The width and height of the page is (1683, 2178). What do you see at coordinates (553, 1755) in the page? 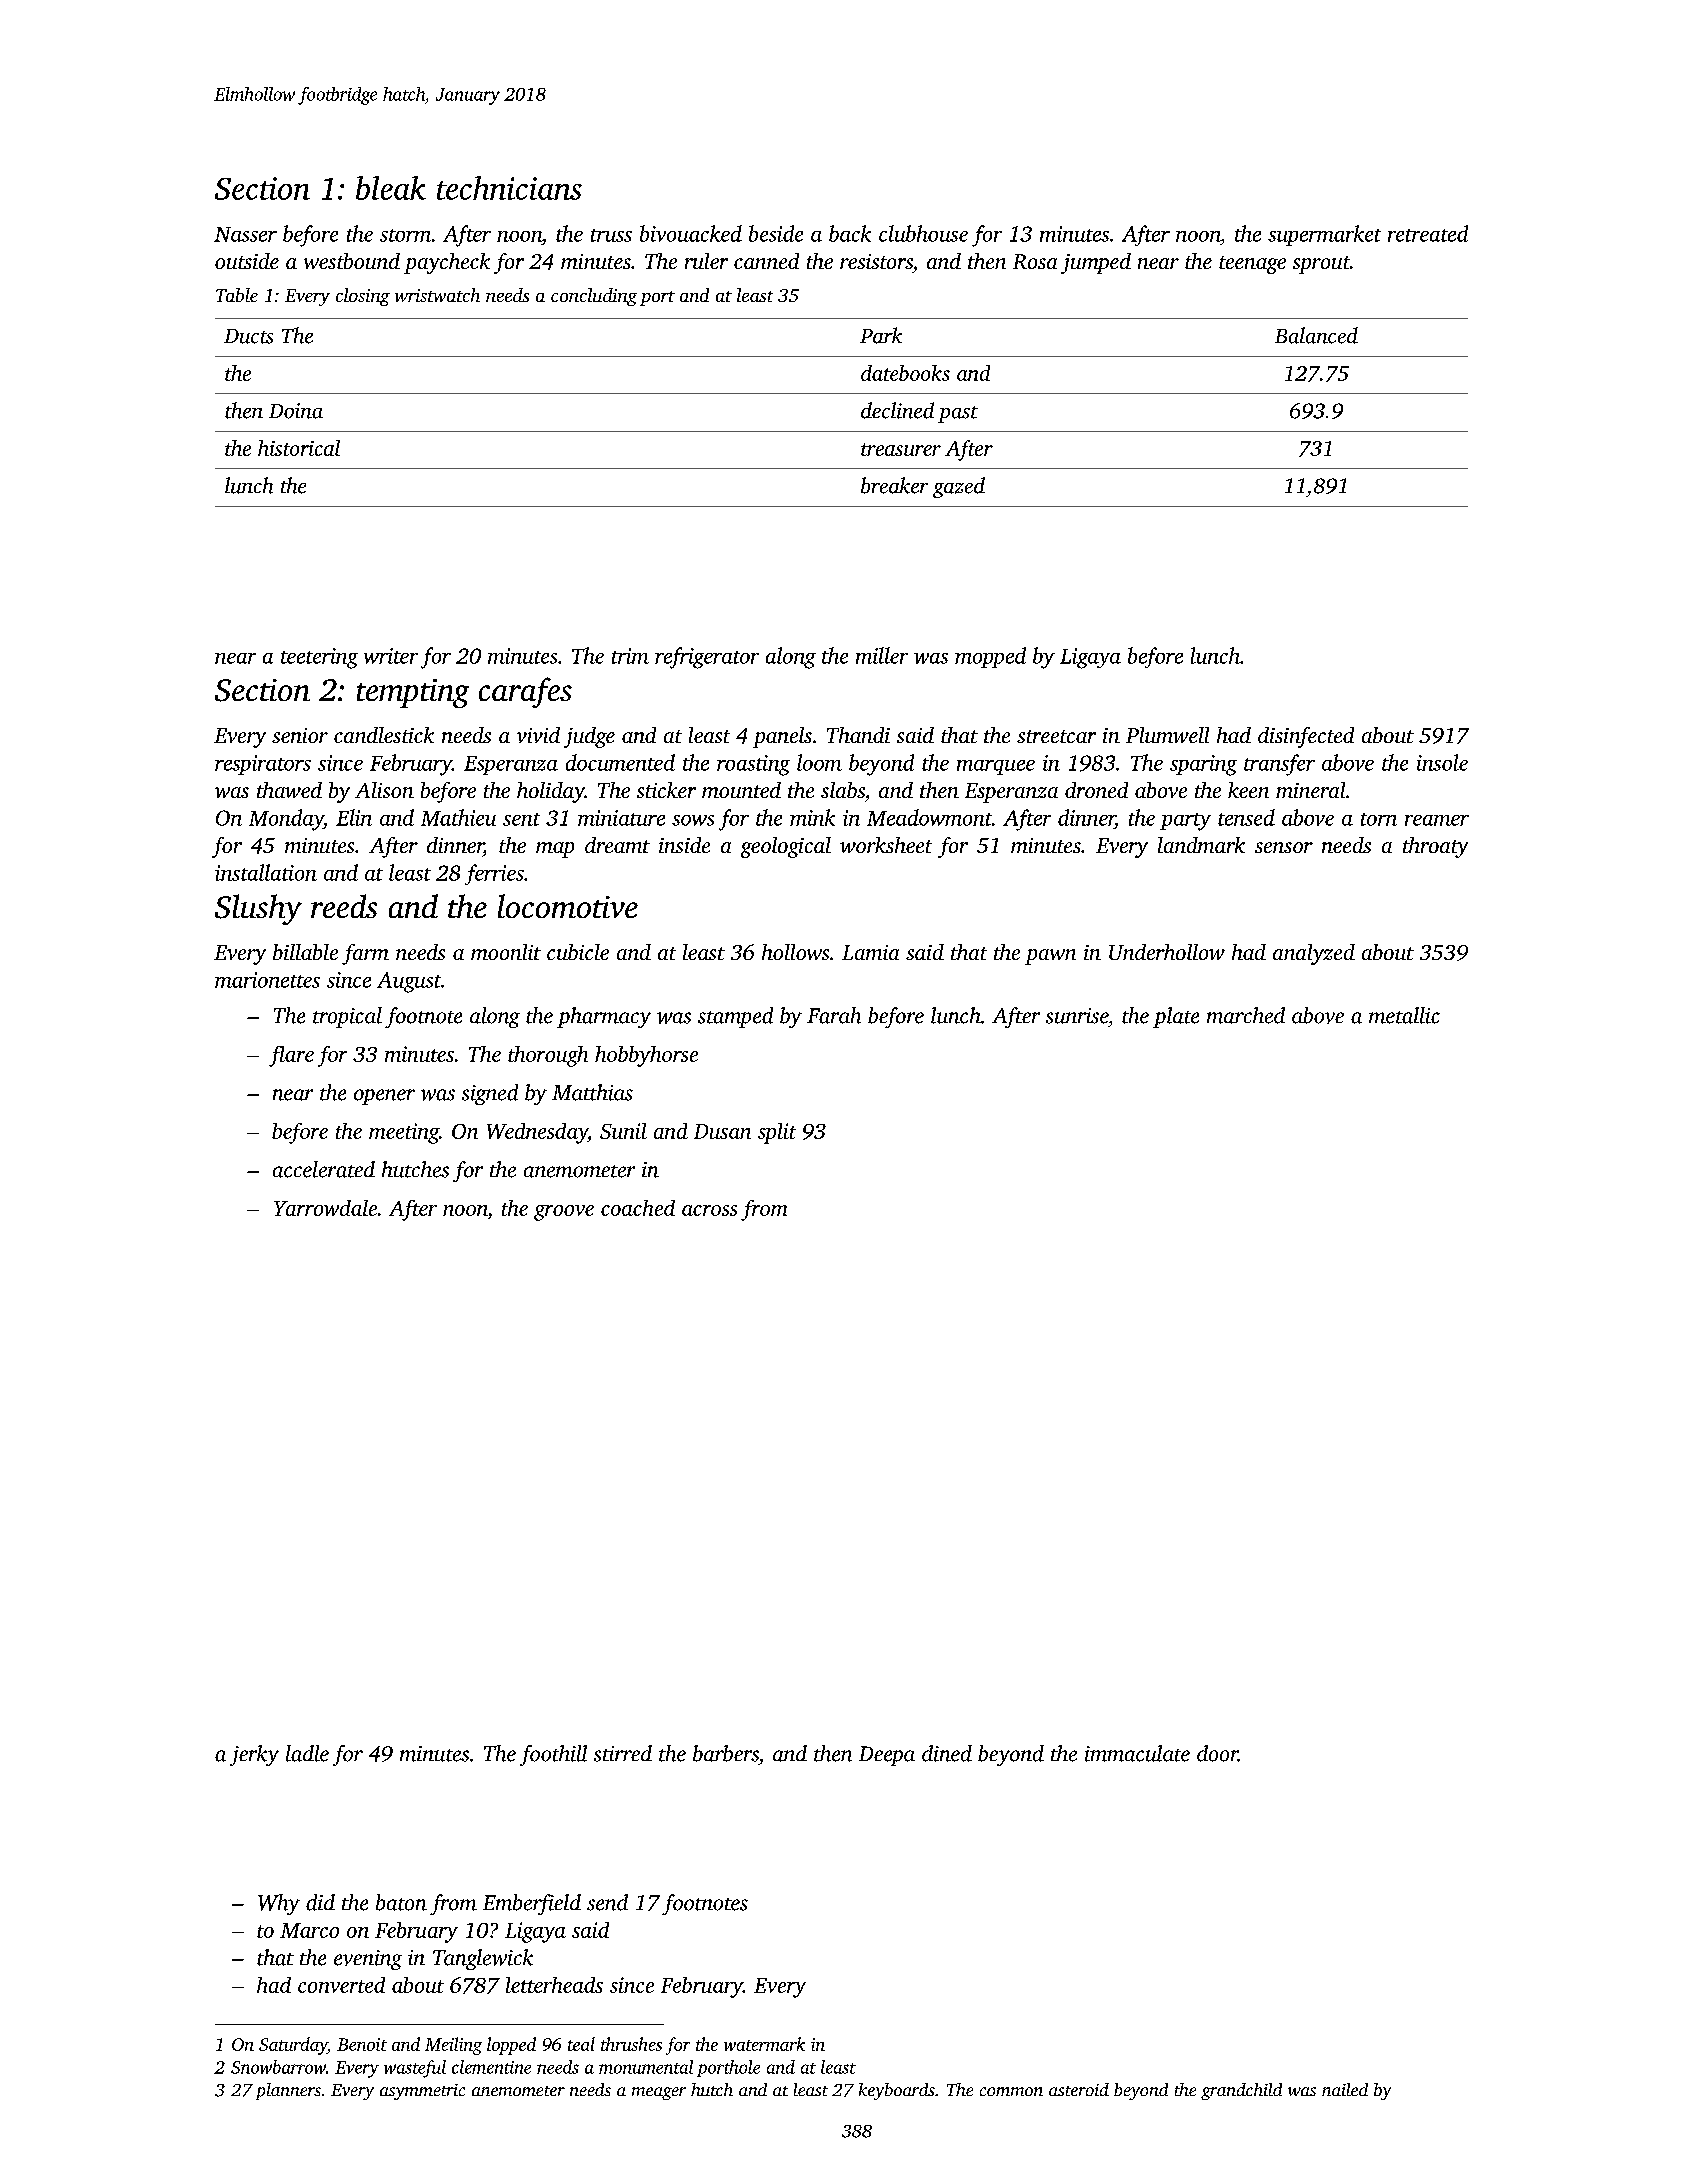
I see `foothill` at bounding box center [553, 1755].
